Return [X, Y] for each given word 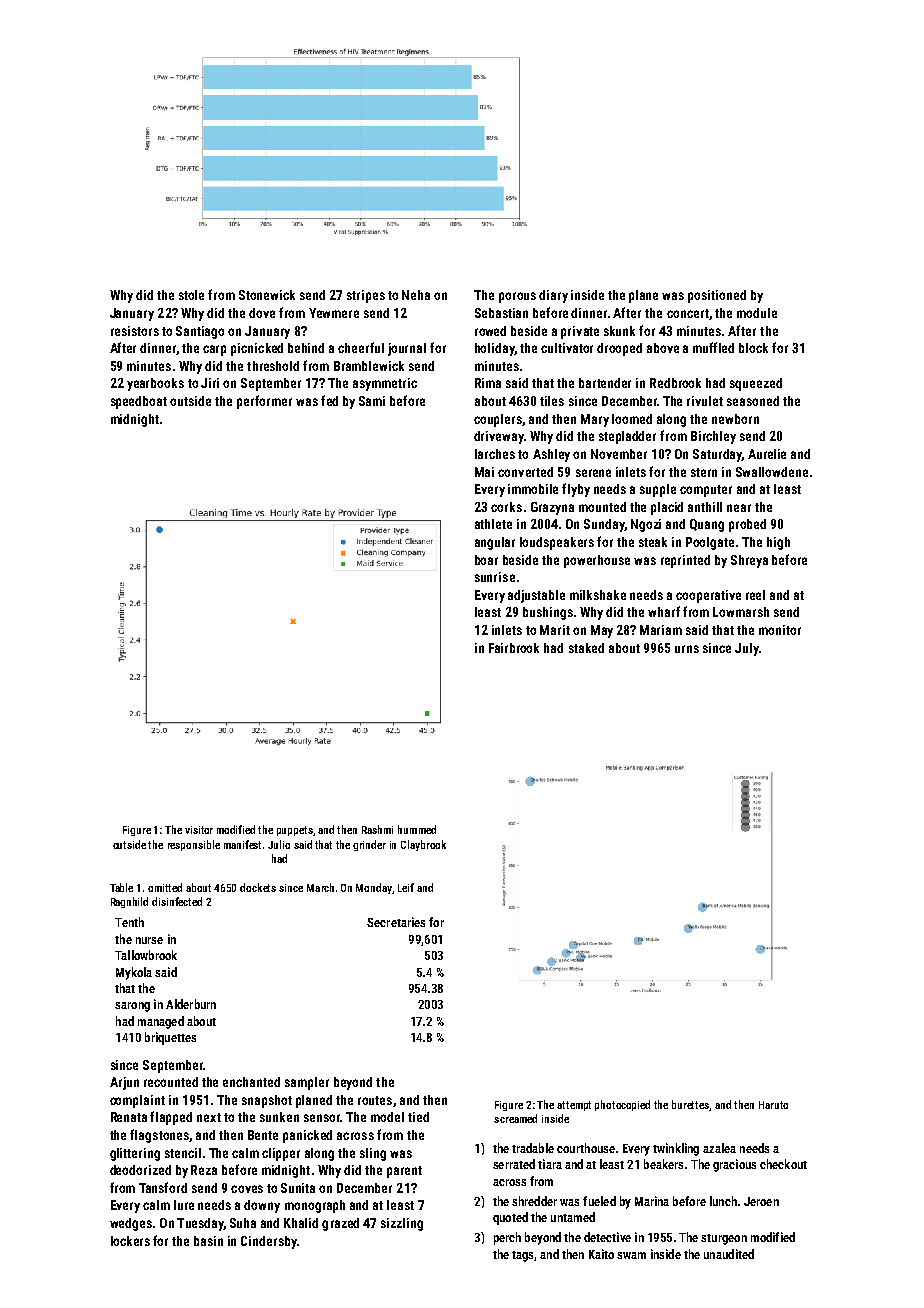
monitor [780, 630]
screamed [515, 1118]
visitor [199, 830]
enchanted [251, 1082]
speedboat [139, 402]
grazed [340, 1224]
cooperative [708, 596]
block [753, 348]
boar [486, 560]
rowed [490, 331]
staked [586, 648]
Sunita [298, 1188]
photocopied [622, 1105]
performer [264, 402]
